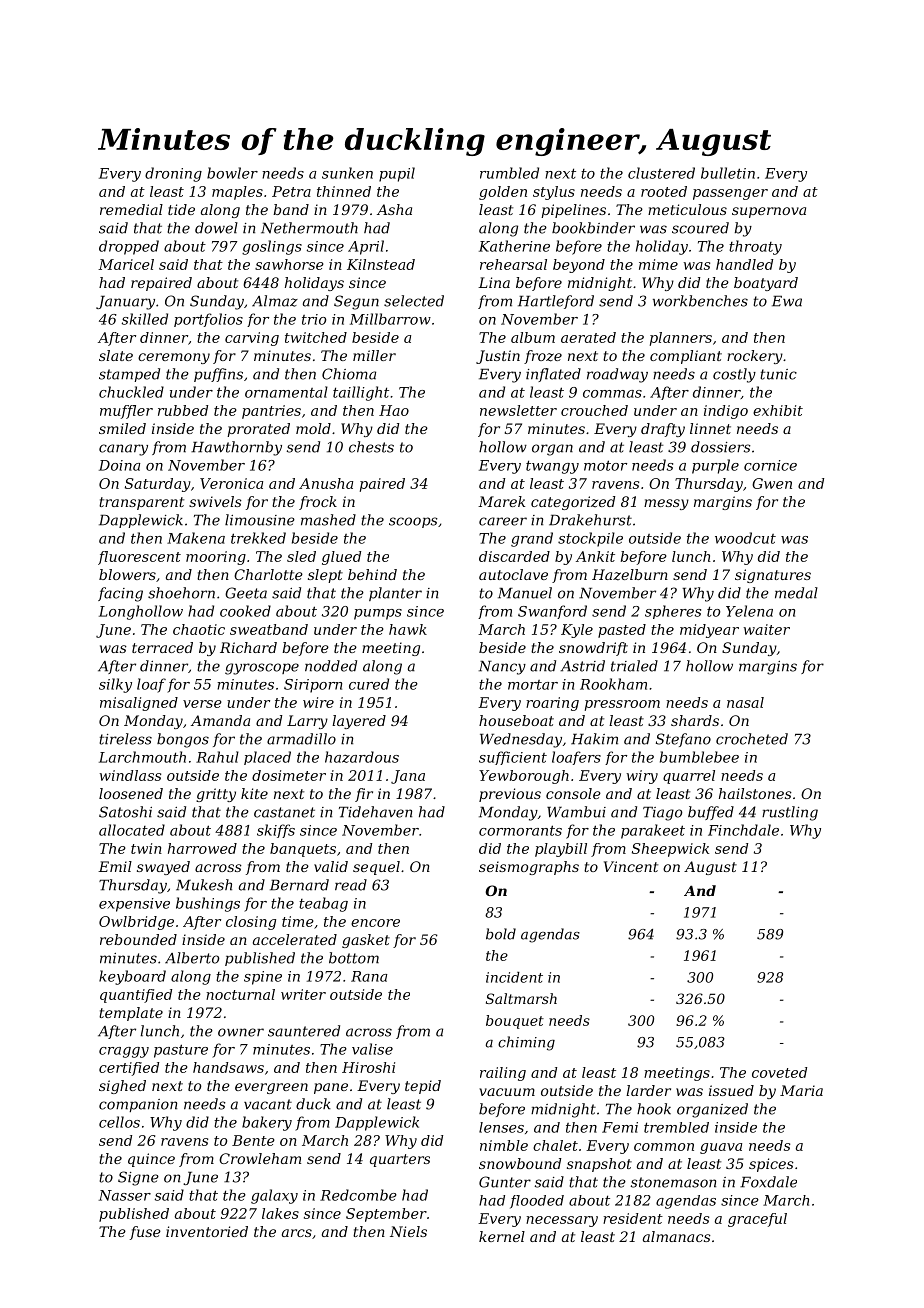  What do you see at coordinates (145, 319) in the document?
I see `skilled` at bounding box center [145, 319].
